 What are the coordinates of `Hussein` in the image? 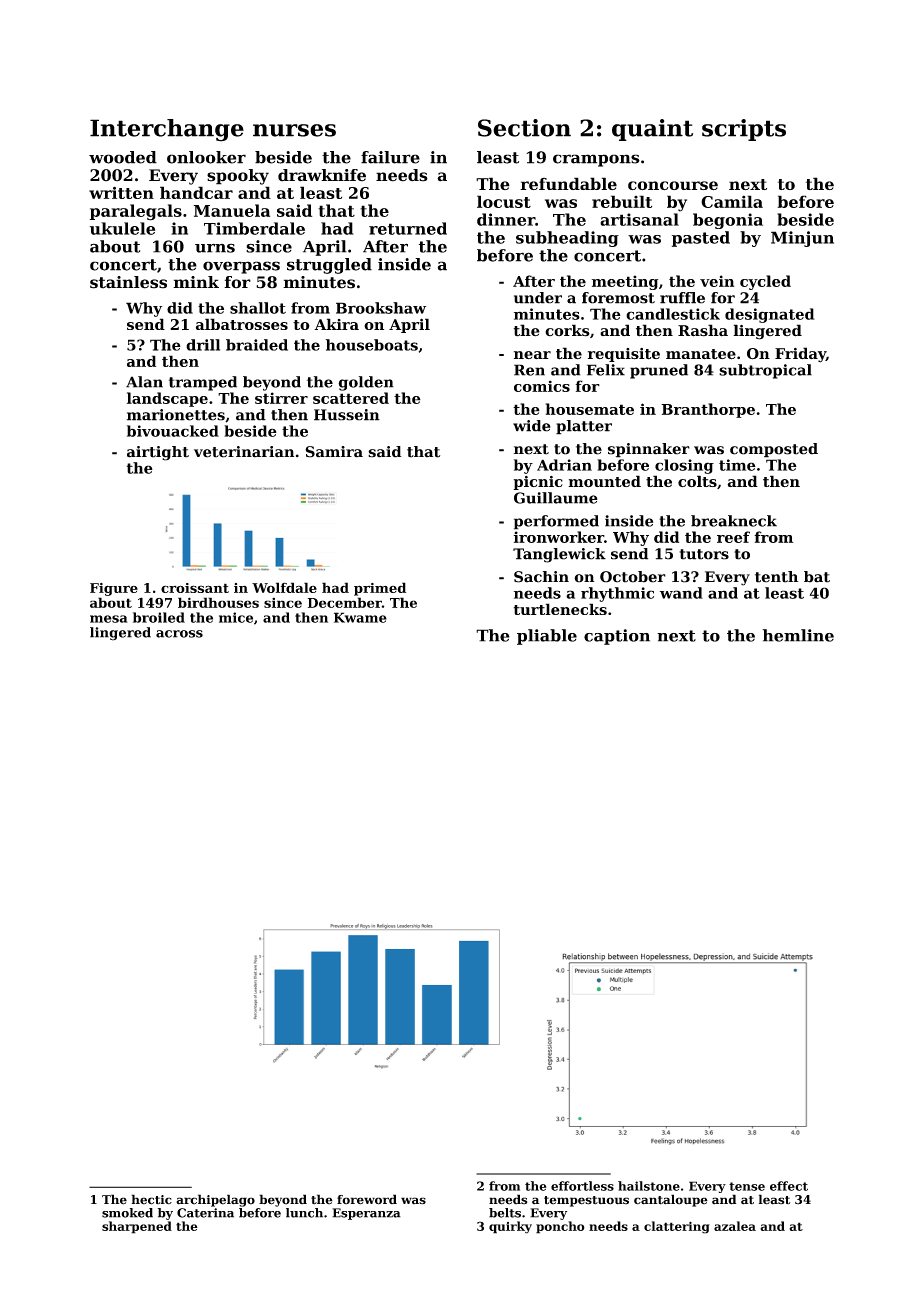 It's located at (347, 415).
